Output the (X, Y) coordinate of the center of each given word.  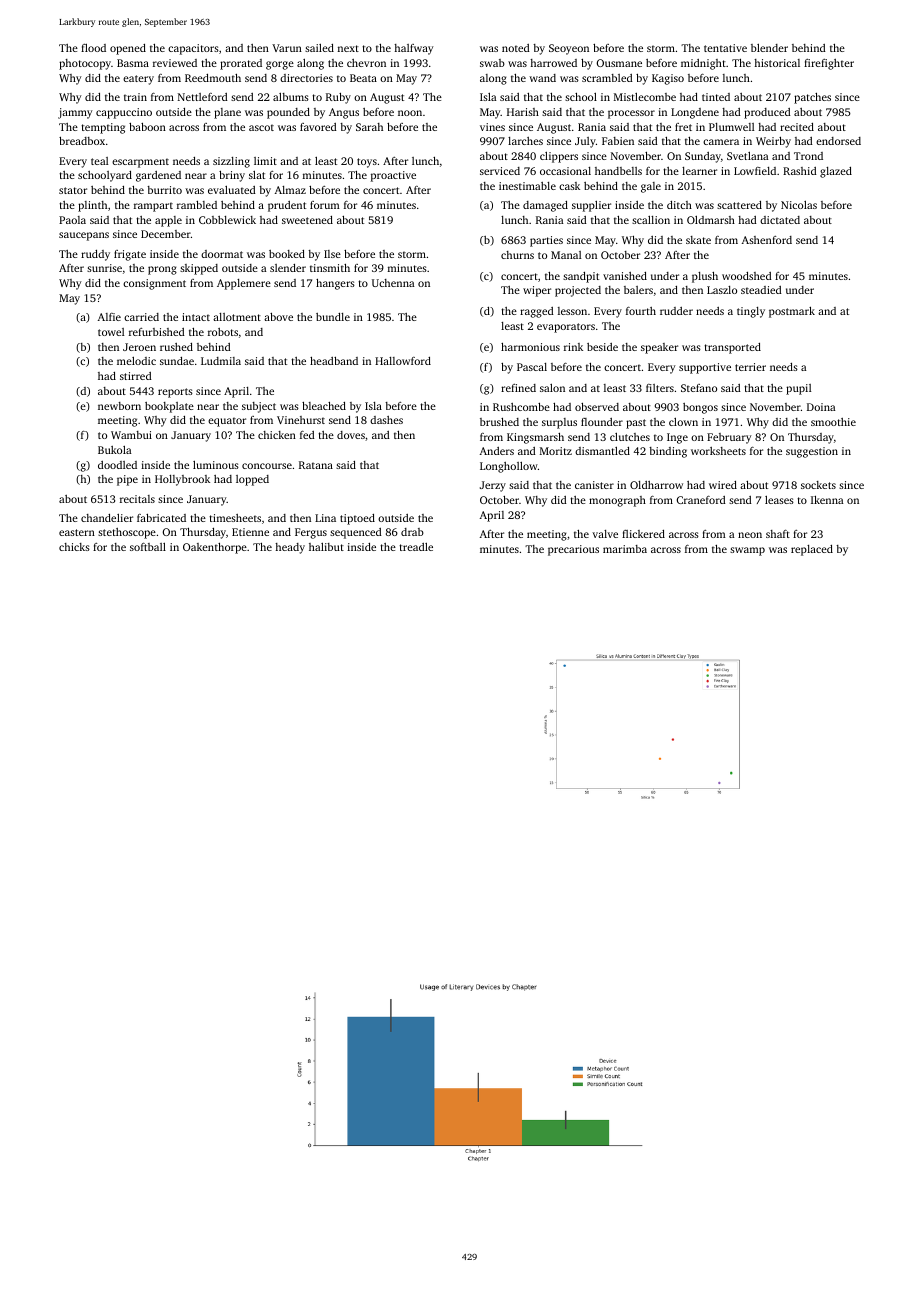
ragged (537, 312)
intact (196, 317)
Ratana (316, 465)
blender (769, 48)
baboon (147, 127)
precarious (573, 550)
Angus (344, 113)
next (348, 48)
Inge (677, 438)
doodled (117, 465)
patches (812, 98)
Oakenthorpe (215, 548)
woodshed (747, 276)
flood (93, 48)
